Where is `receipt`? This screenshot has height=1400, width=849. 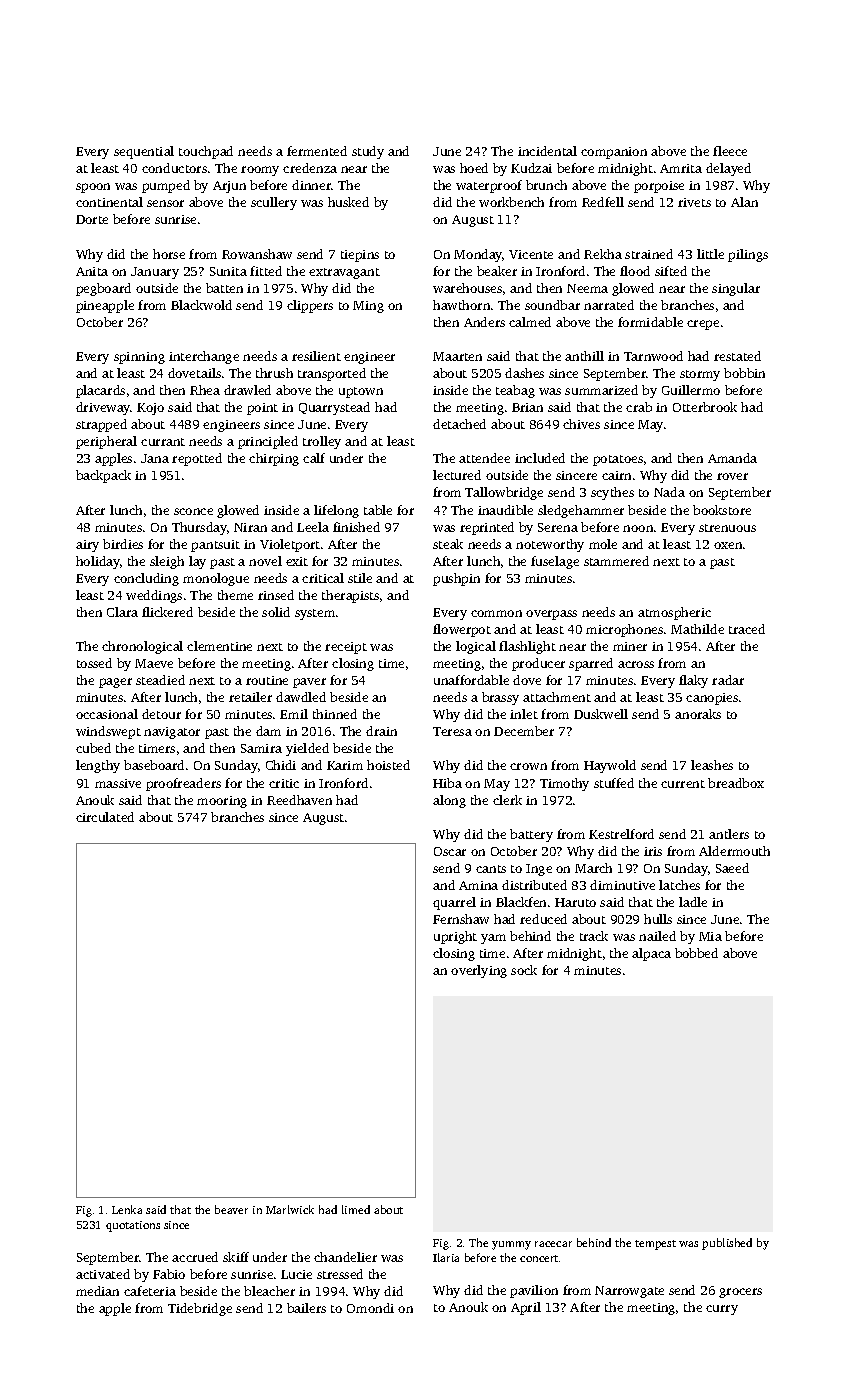 receipt is located at coordinates (346, 648).
